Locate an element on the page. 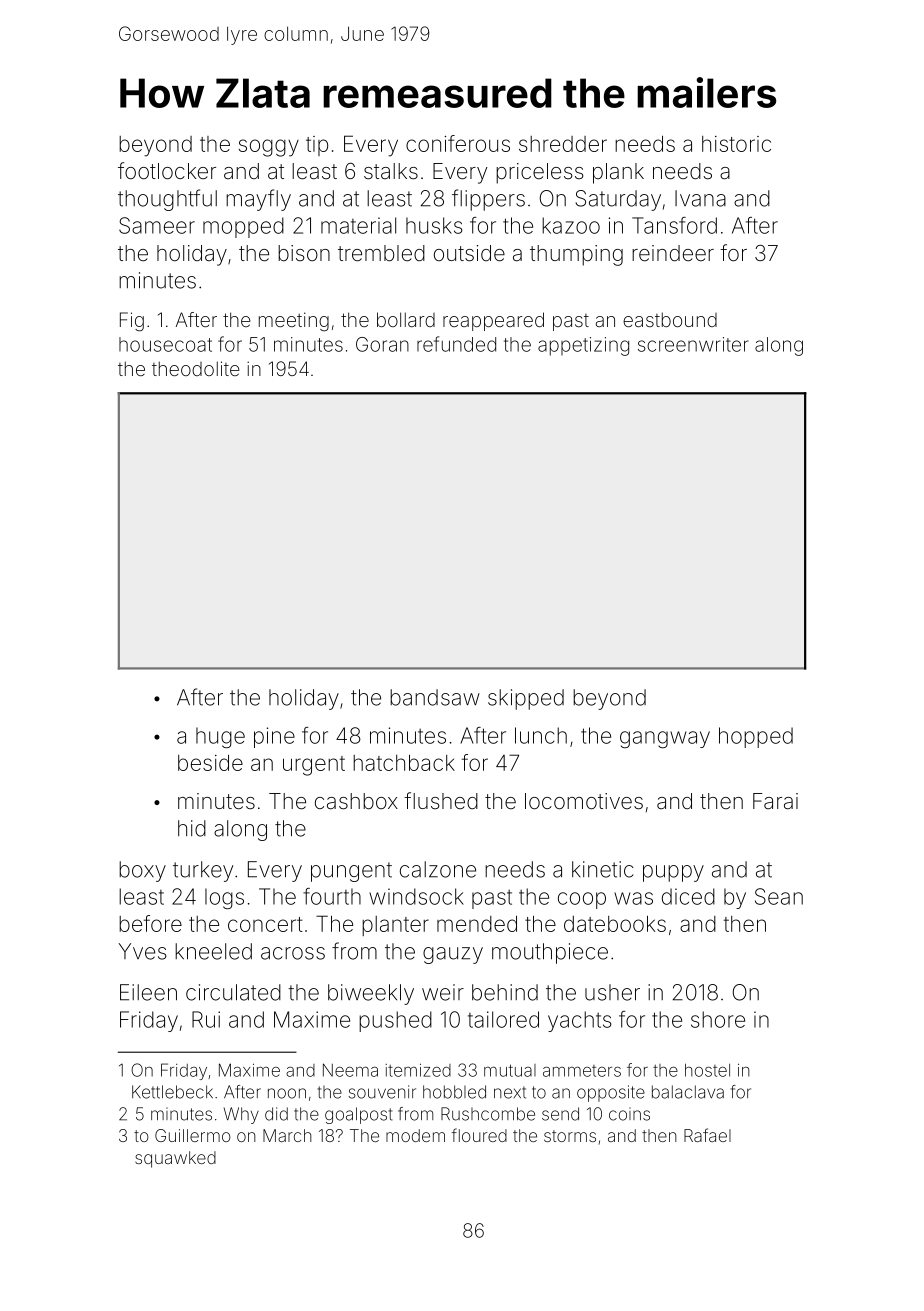 The width and height of the image is (924, 1311). coniferous is located at coordinates (458, 143).
